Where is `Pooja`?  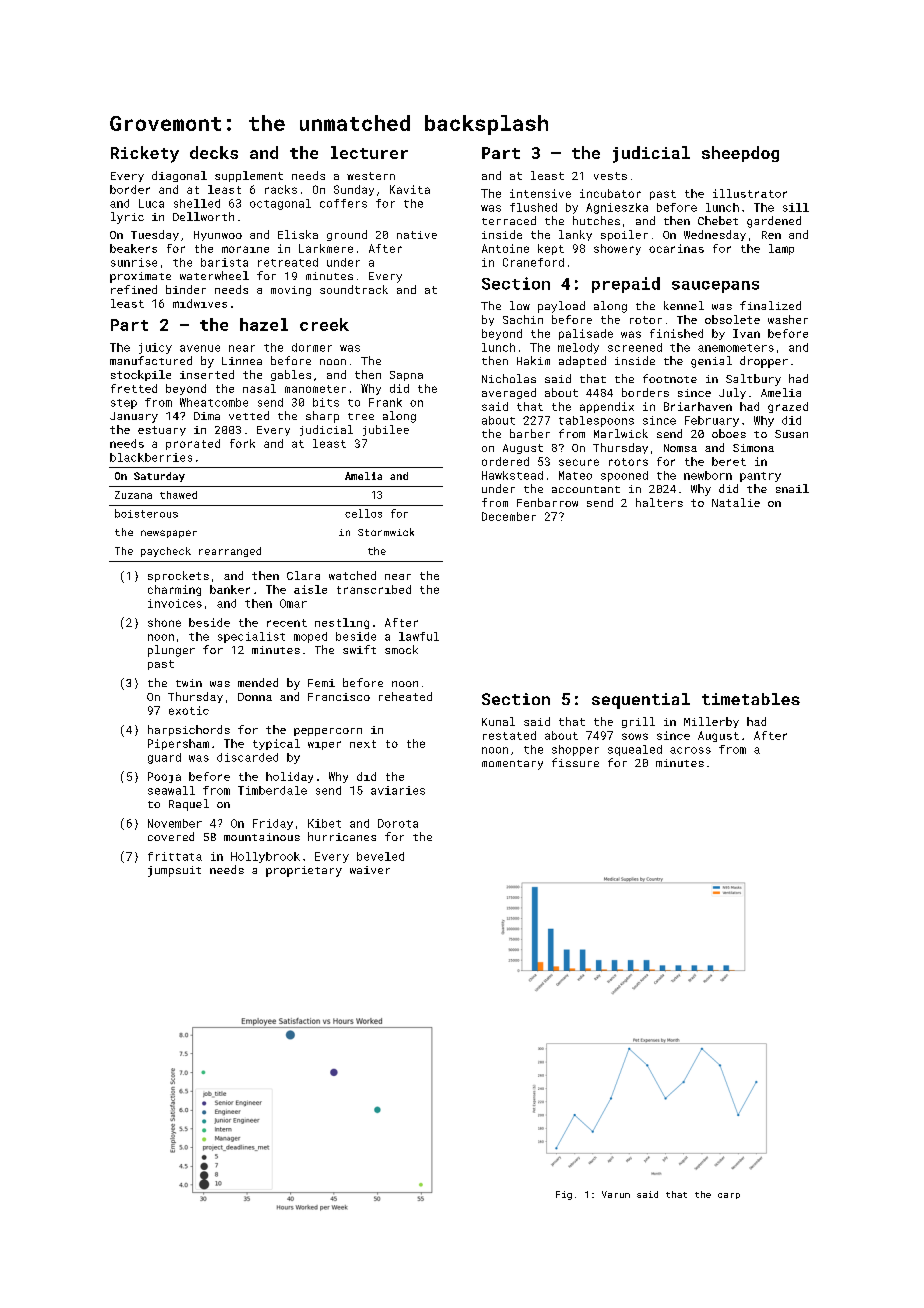
Pooja is located at coordinates (164, 777).
